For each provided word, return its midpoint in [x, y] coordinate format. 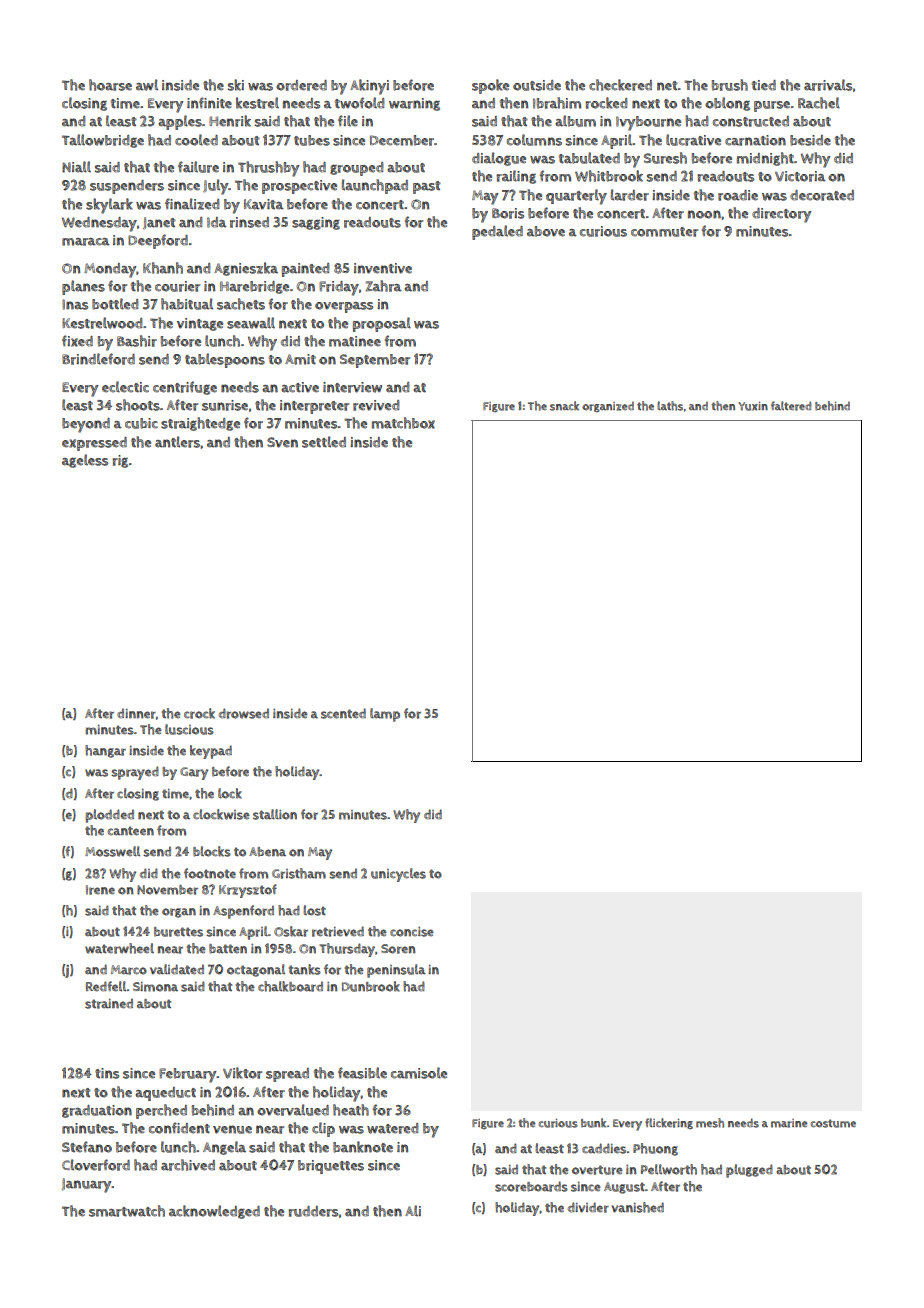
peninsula [396, 971]
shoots [138, 405]
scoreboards [531, 1186]
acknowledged [214, 1212]
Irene [100, 890]
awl [147, 85]
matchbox [403, 423]
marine [789, 1123]
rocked [606, 103]
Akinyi [369, 87]
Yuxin [753, 406]
